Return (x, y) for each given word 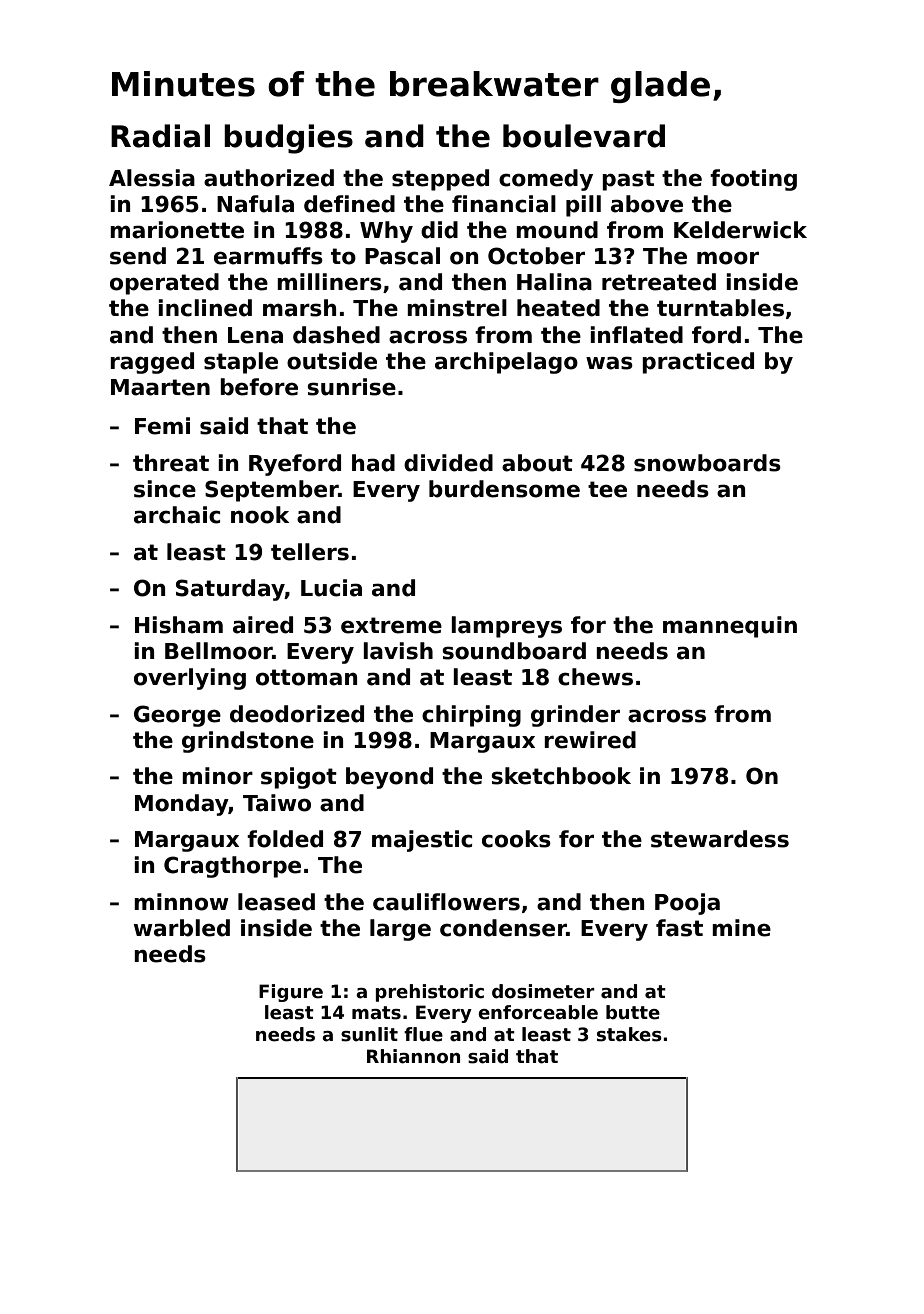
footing (753, 180)
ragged (152, 363)
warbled (182, 928)
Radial (160, 136)
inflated (636, 335)
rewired (590, 740)
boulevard (584, 136)
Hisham (179, 625)
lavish (398, 651)
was (609, 363)
